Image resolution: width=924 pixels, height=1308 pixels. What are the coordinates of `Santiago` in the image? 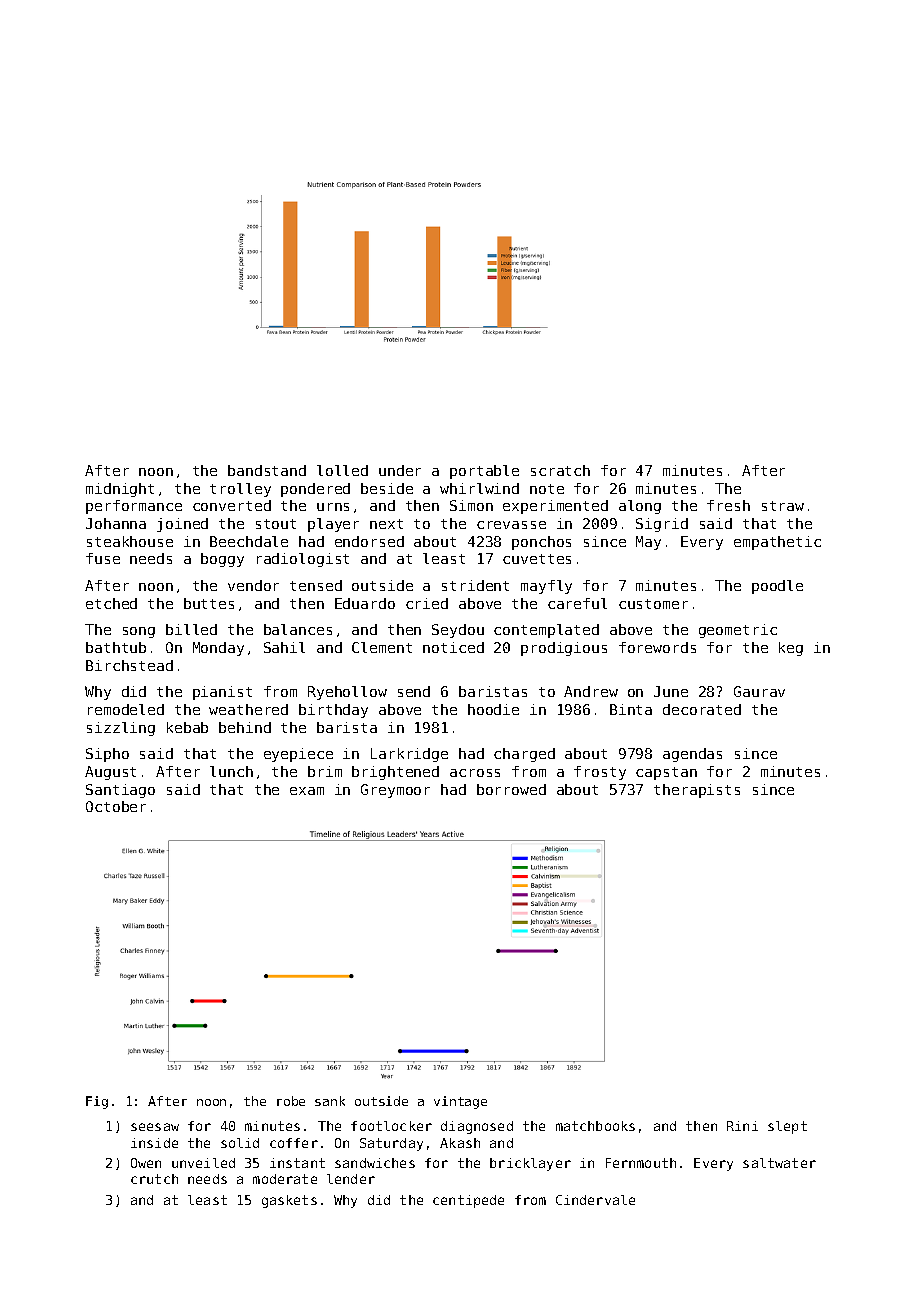 It's located at (120, 791).
